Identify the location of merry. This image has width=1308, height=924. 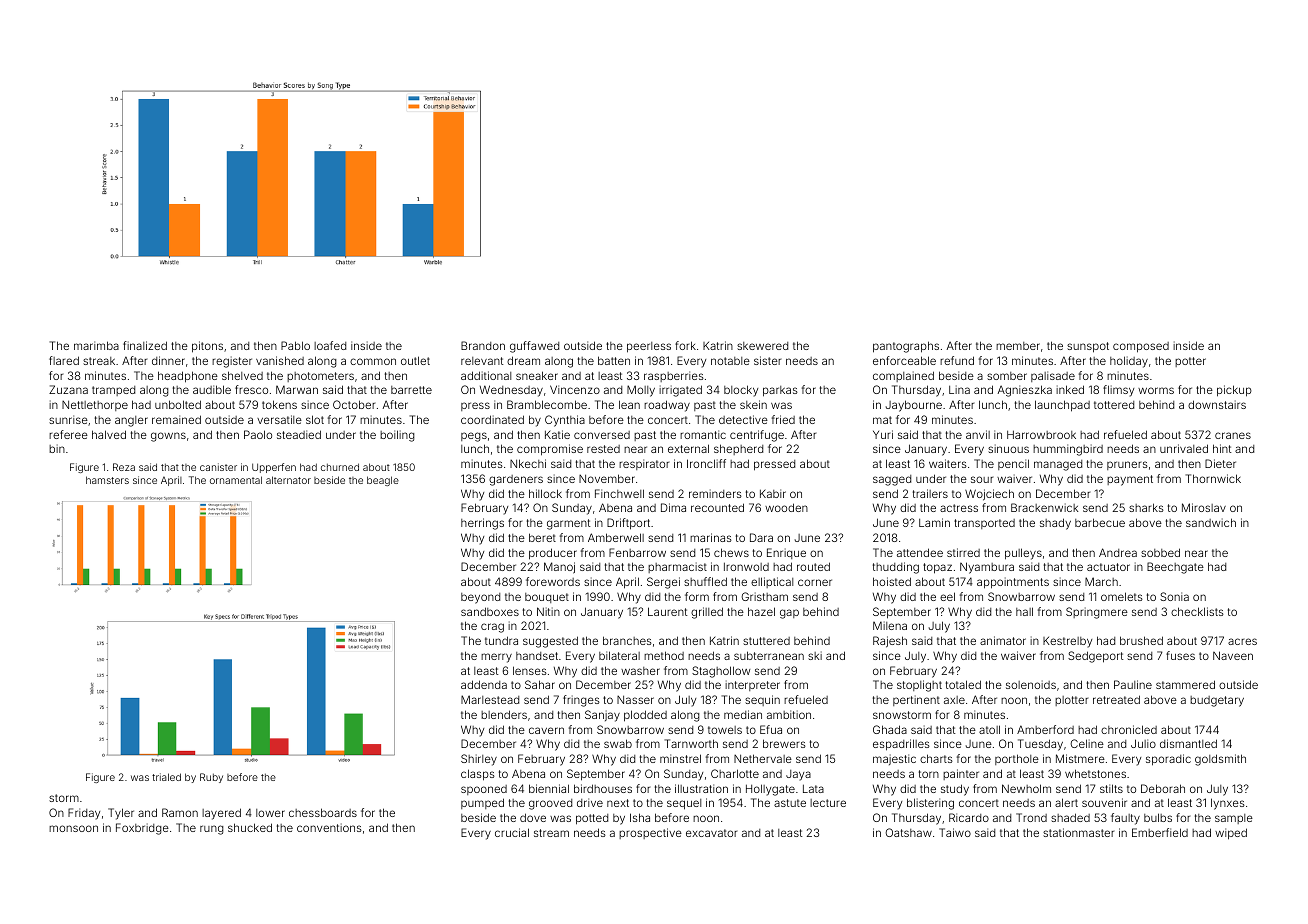
(496, 658).
